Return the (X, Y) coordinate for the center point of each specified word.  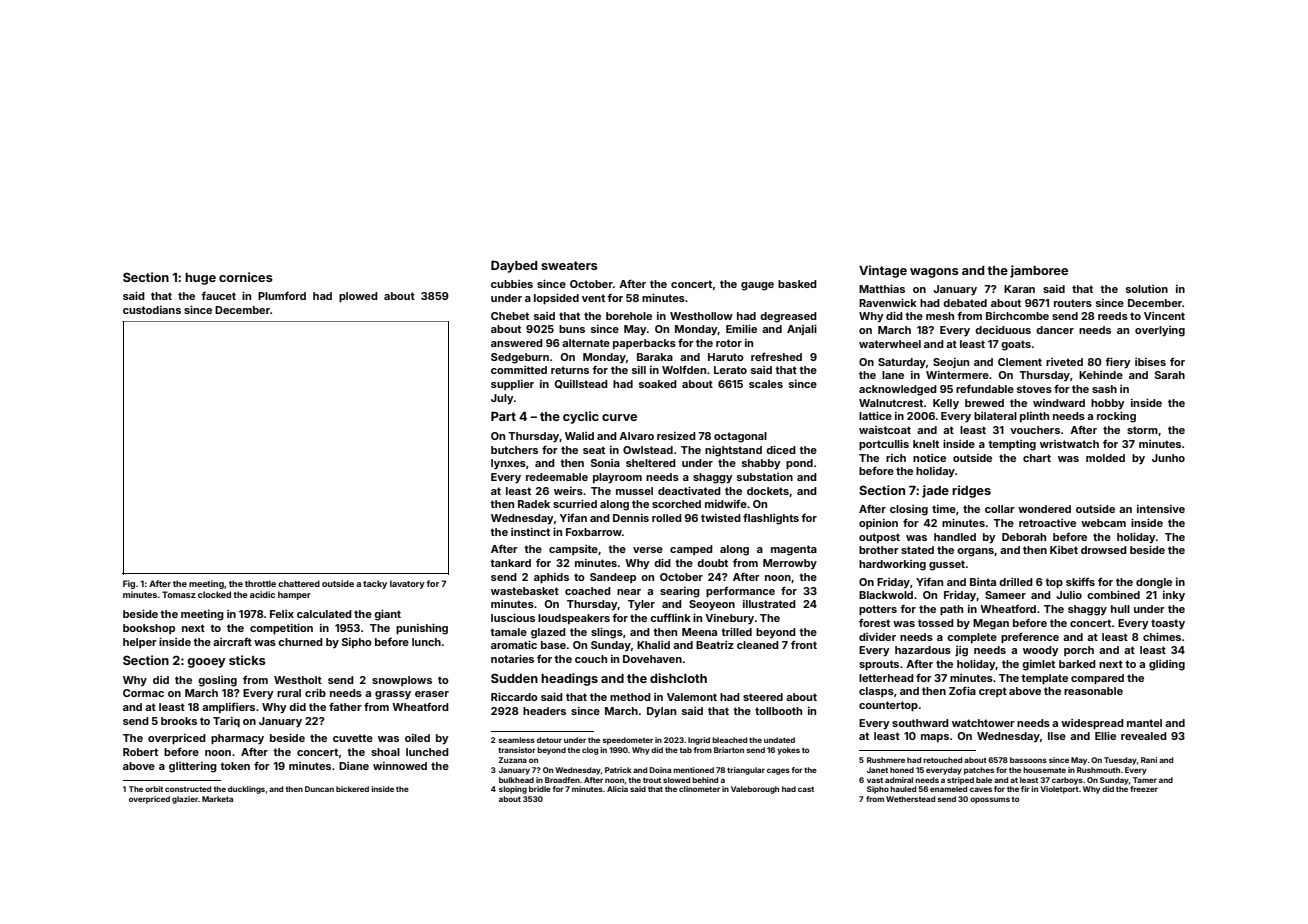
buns (572, 329)
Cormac (143, 693)
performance (740, 592)
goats (1016, 345)
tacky (375, 584)
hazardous (923, 650)
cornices (246, 277)
